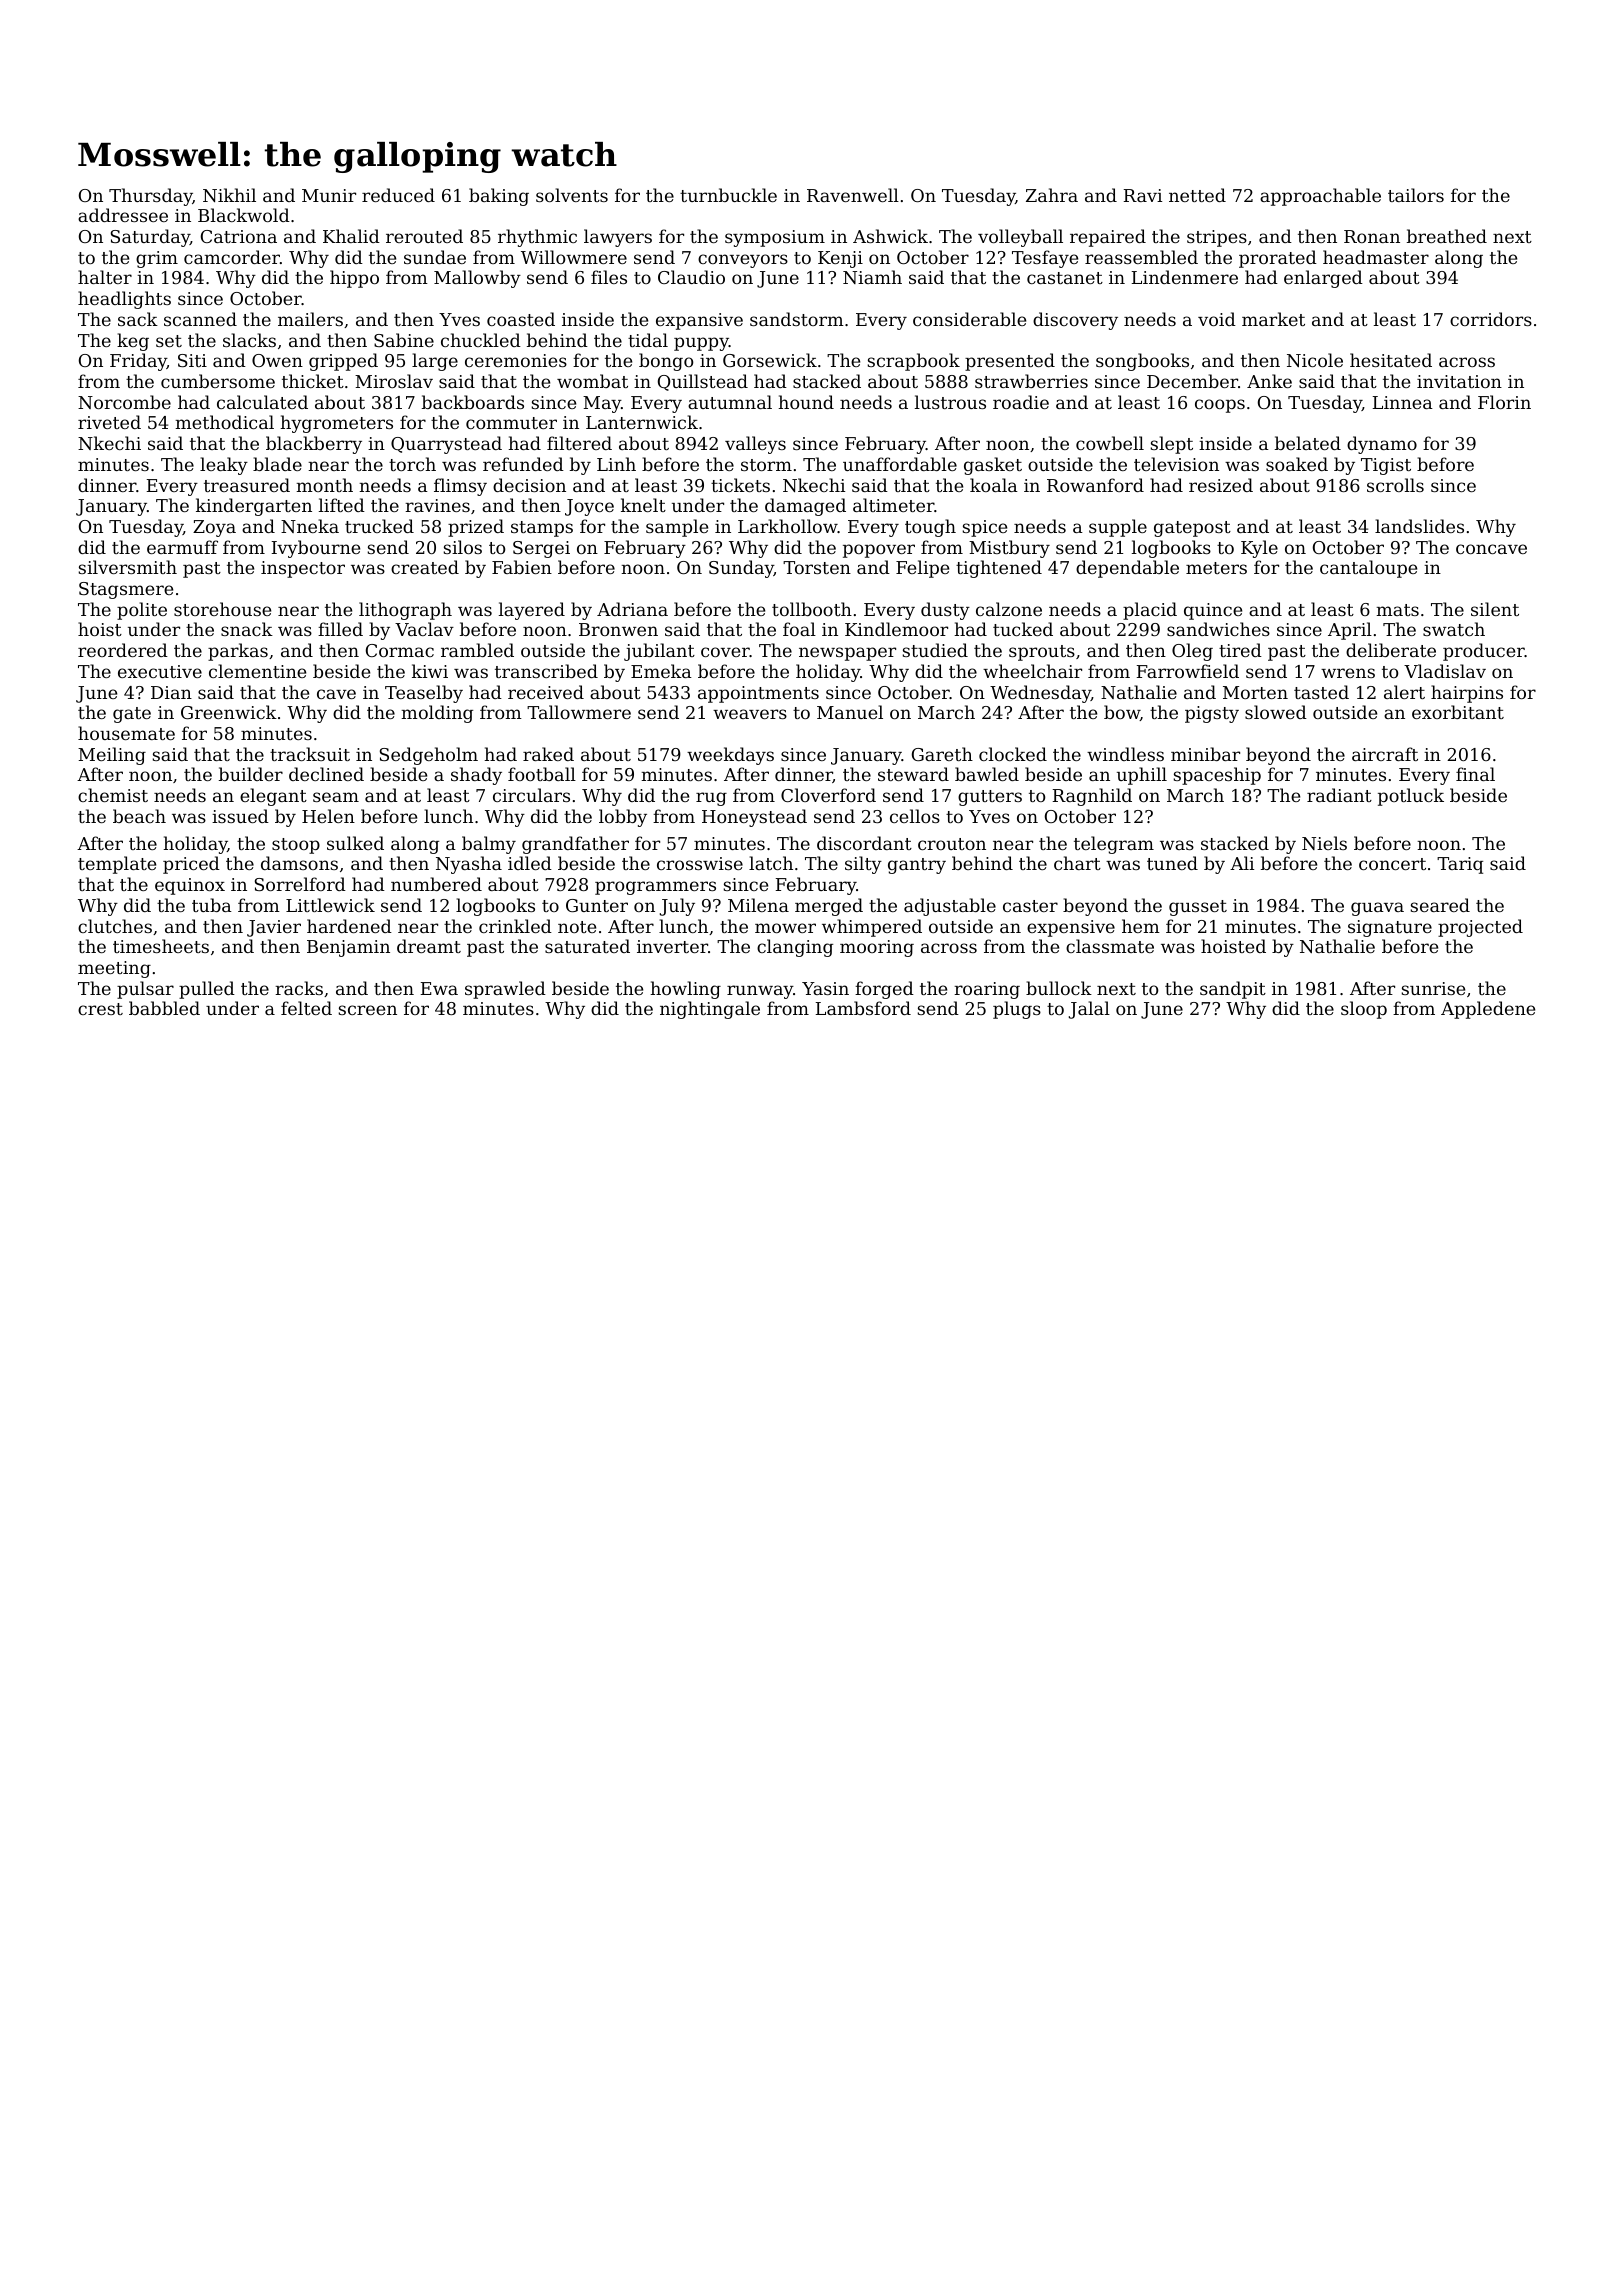 The image size is (1620, 2292). What do you see at coordinates (755, 445) in the document?
I see `valleys` at bounding box center [755, 445].
